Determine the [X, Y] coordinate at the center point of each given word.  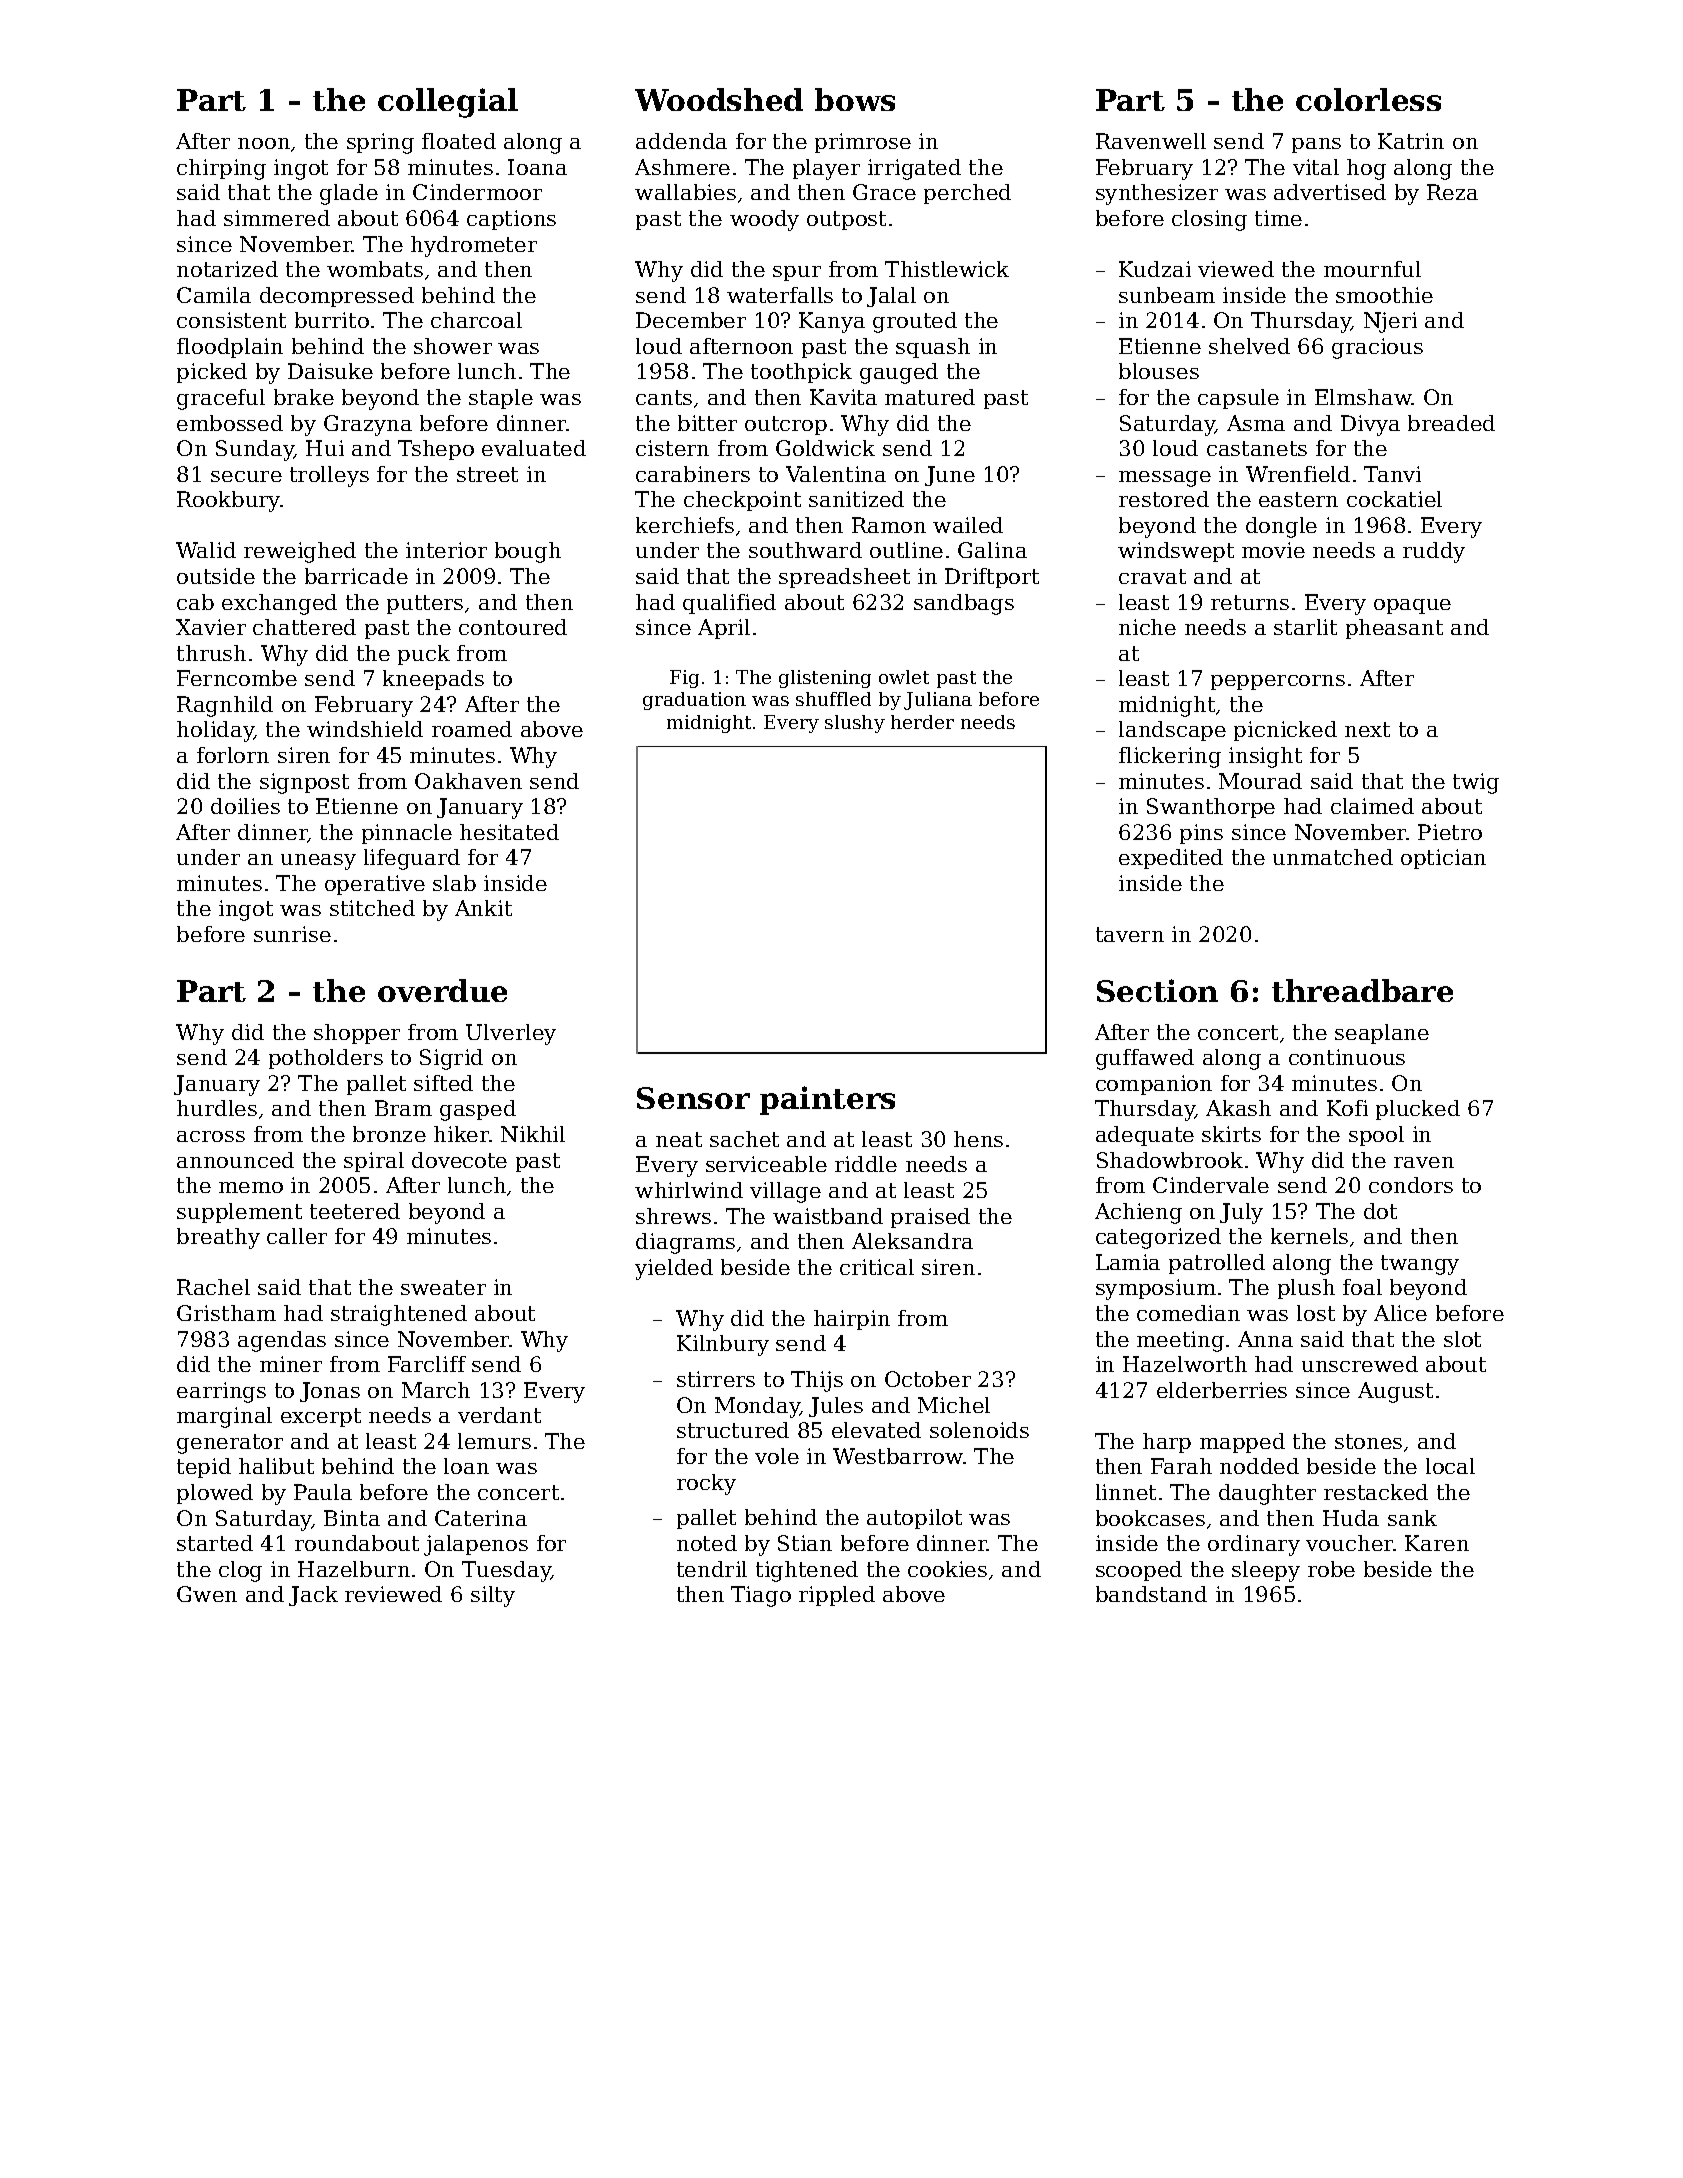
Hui [325, 448]
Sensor [693, 1098]
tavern [1130, 934]
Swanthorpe [1211, 808]
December [691, 320]
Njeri [1390, 322]
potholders [326, 1059]
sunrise [292, 934]
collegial [448, 103]
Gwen [207, 1594]
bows [855, 99]
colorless [1368, 99]
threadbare [1362, 990]
